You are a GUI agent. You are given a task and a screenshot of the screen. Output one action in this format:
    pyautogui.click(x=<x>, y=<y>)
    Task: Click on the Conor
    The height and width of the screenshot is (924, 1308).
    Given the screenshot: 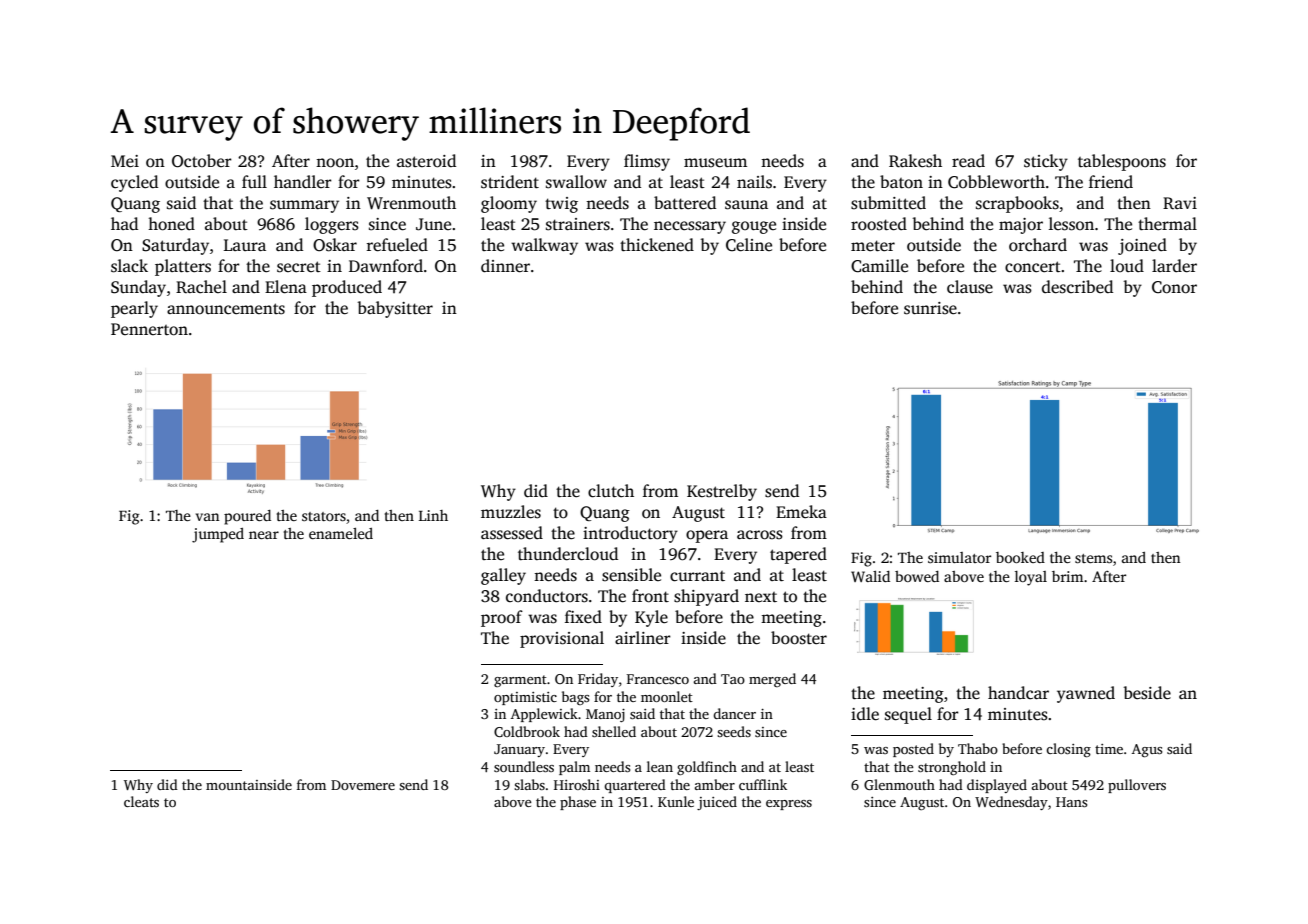 What is the action you would take?
    pyautogui.click(x=1174, y=287)
